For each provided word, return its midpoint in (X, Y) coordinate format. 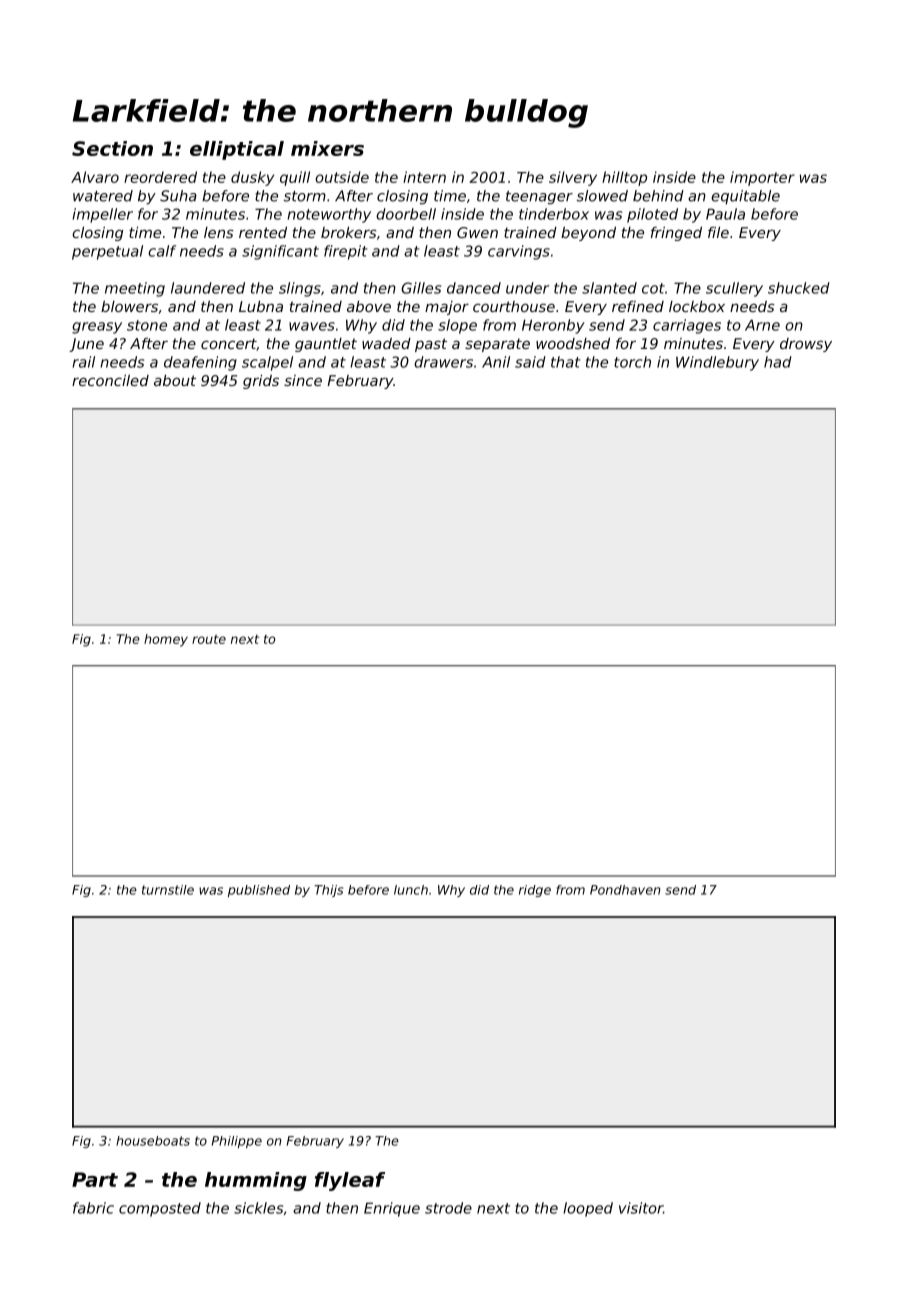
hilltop (624, 178)
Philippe (237, 1142)
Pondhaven (625, 890)
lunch (411, 890)
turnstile (168, 890)
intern (424, 177)
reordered (160, 177)
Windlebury (717, 363)
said (530, 362)
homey (166, 640)
